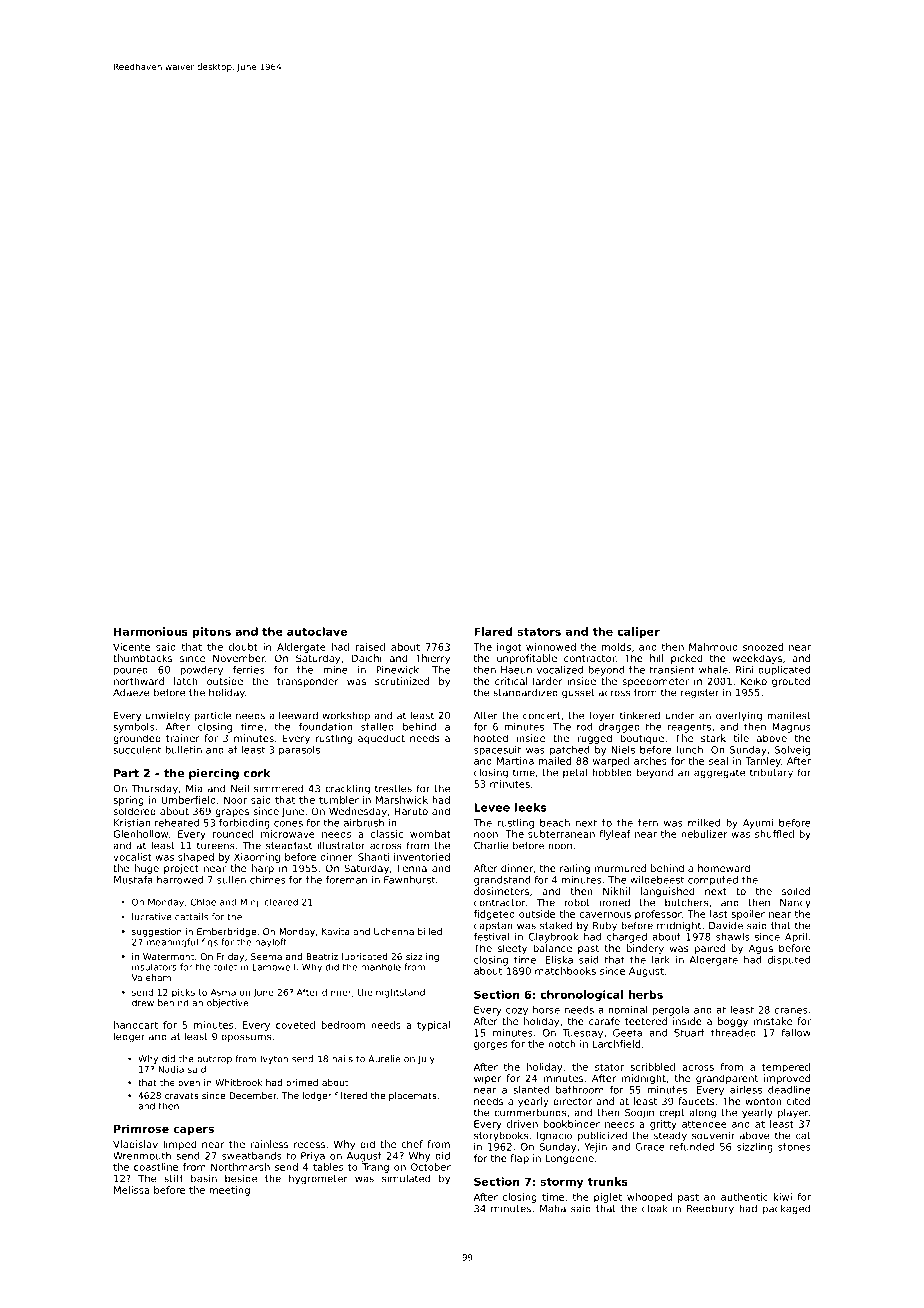  I want to click on pitons, so click(212, 632).
